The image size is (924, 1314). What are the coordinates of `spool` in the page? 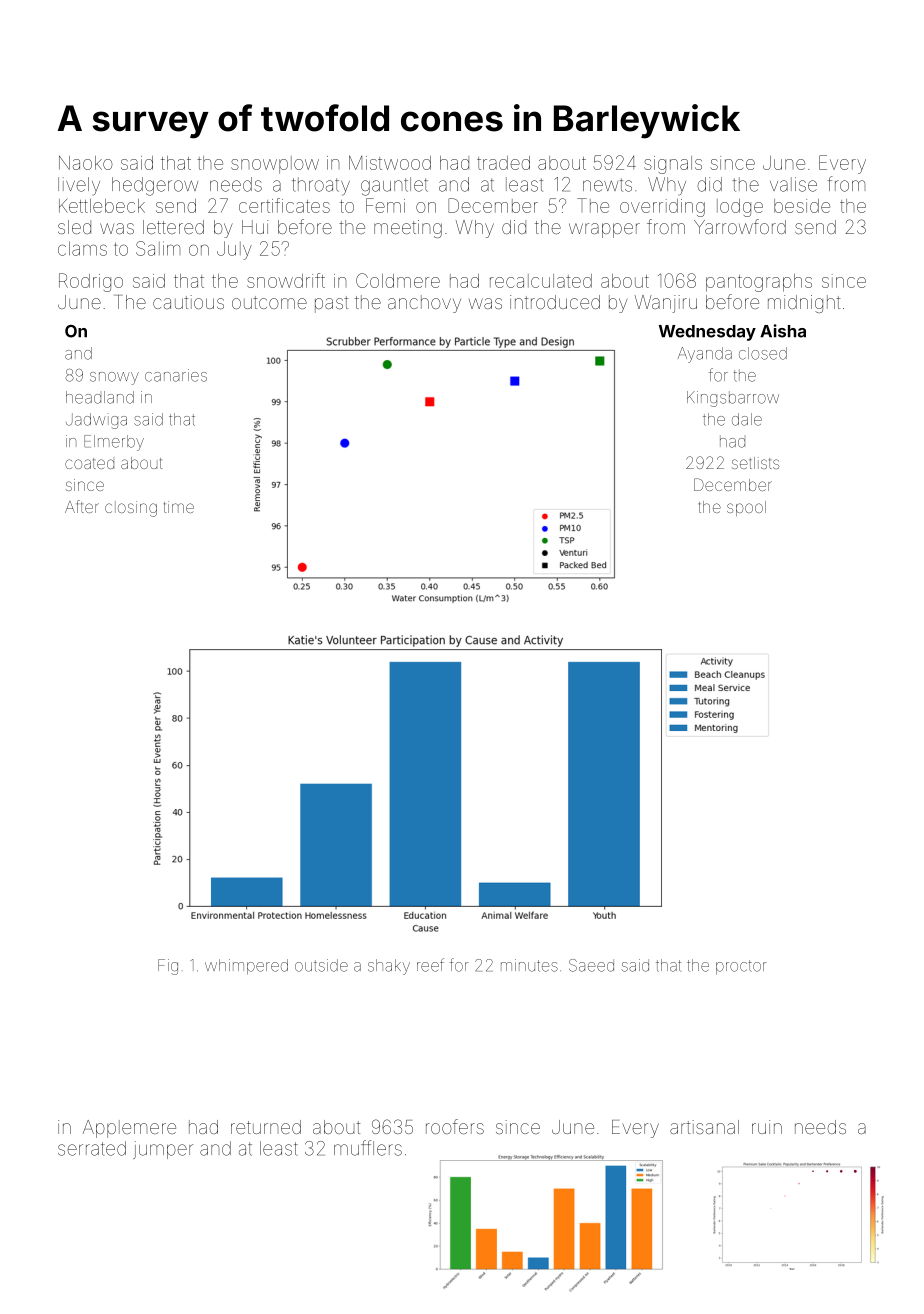 It's located at (746, 508).
